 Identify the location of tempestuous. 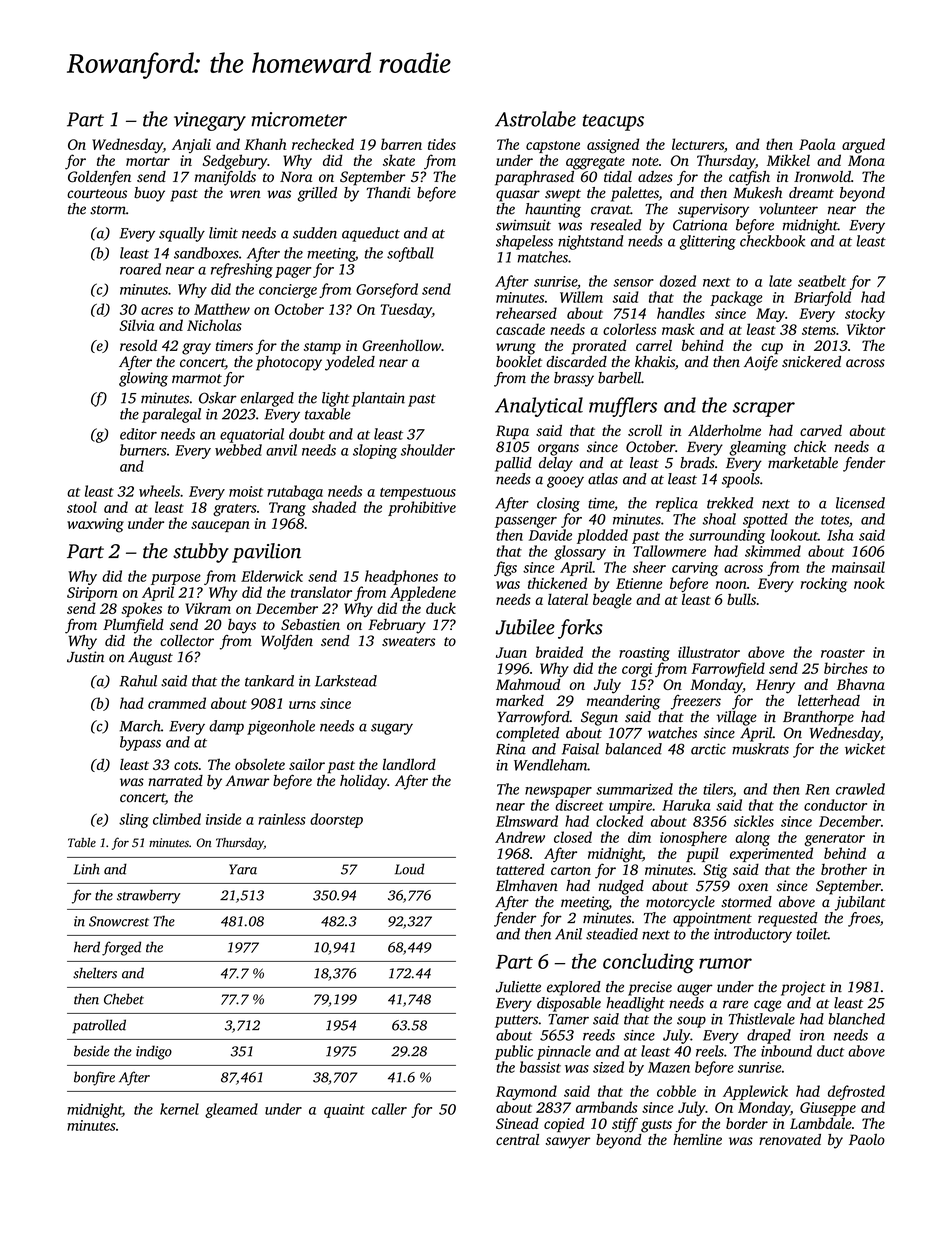
(418, 494).
